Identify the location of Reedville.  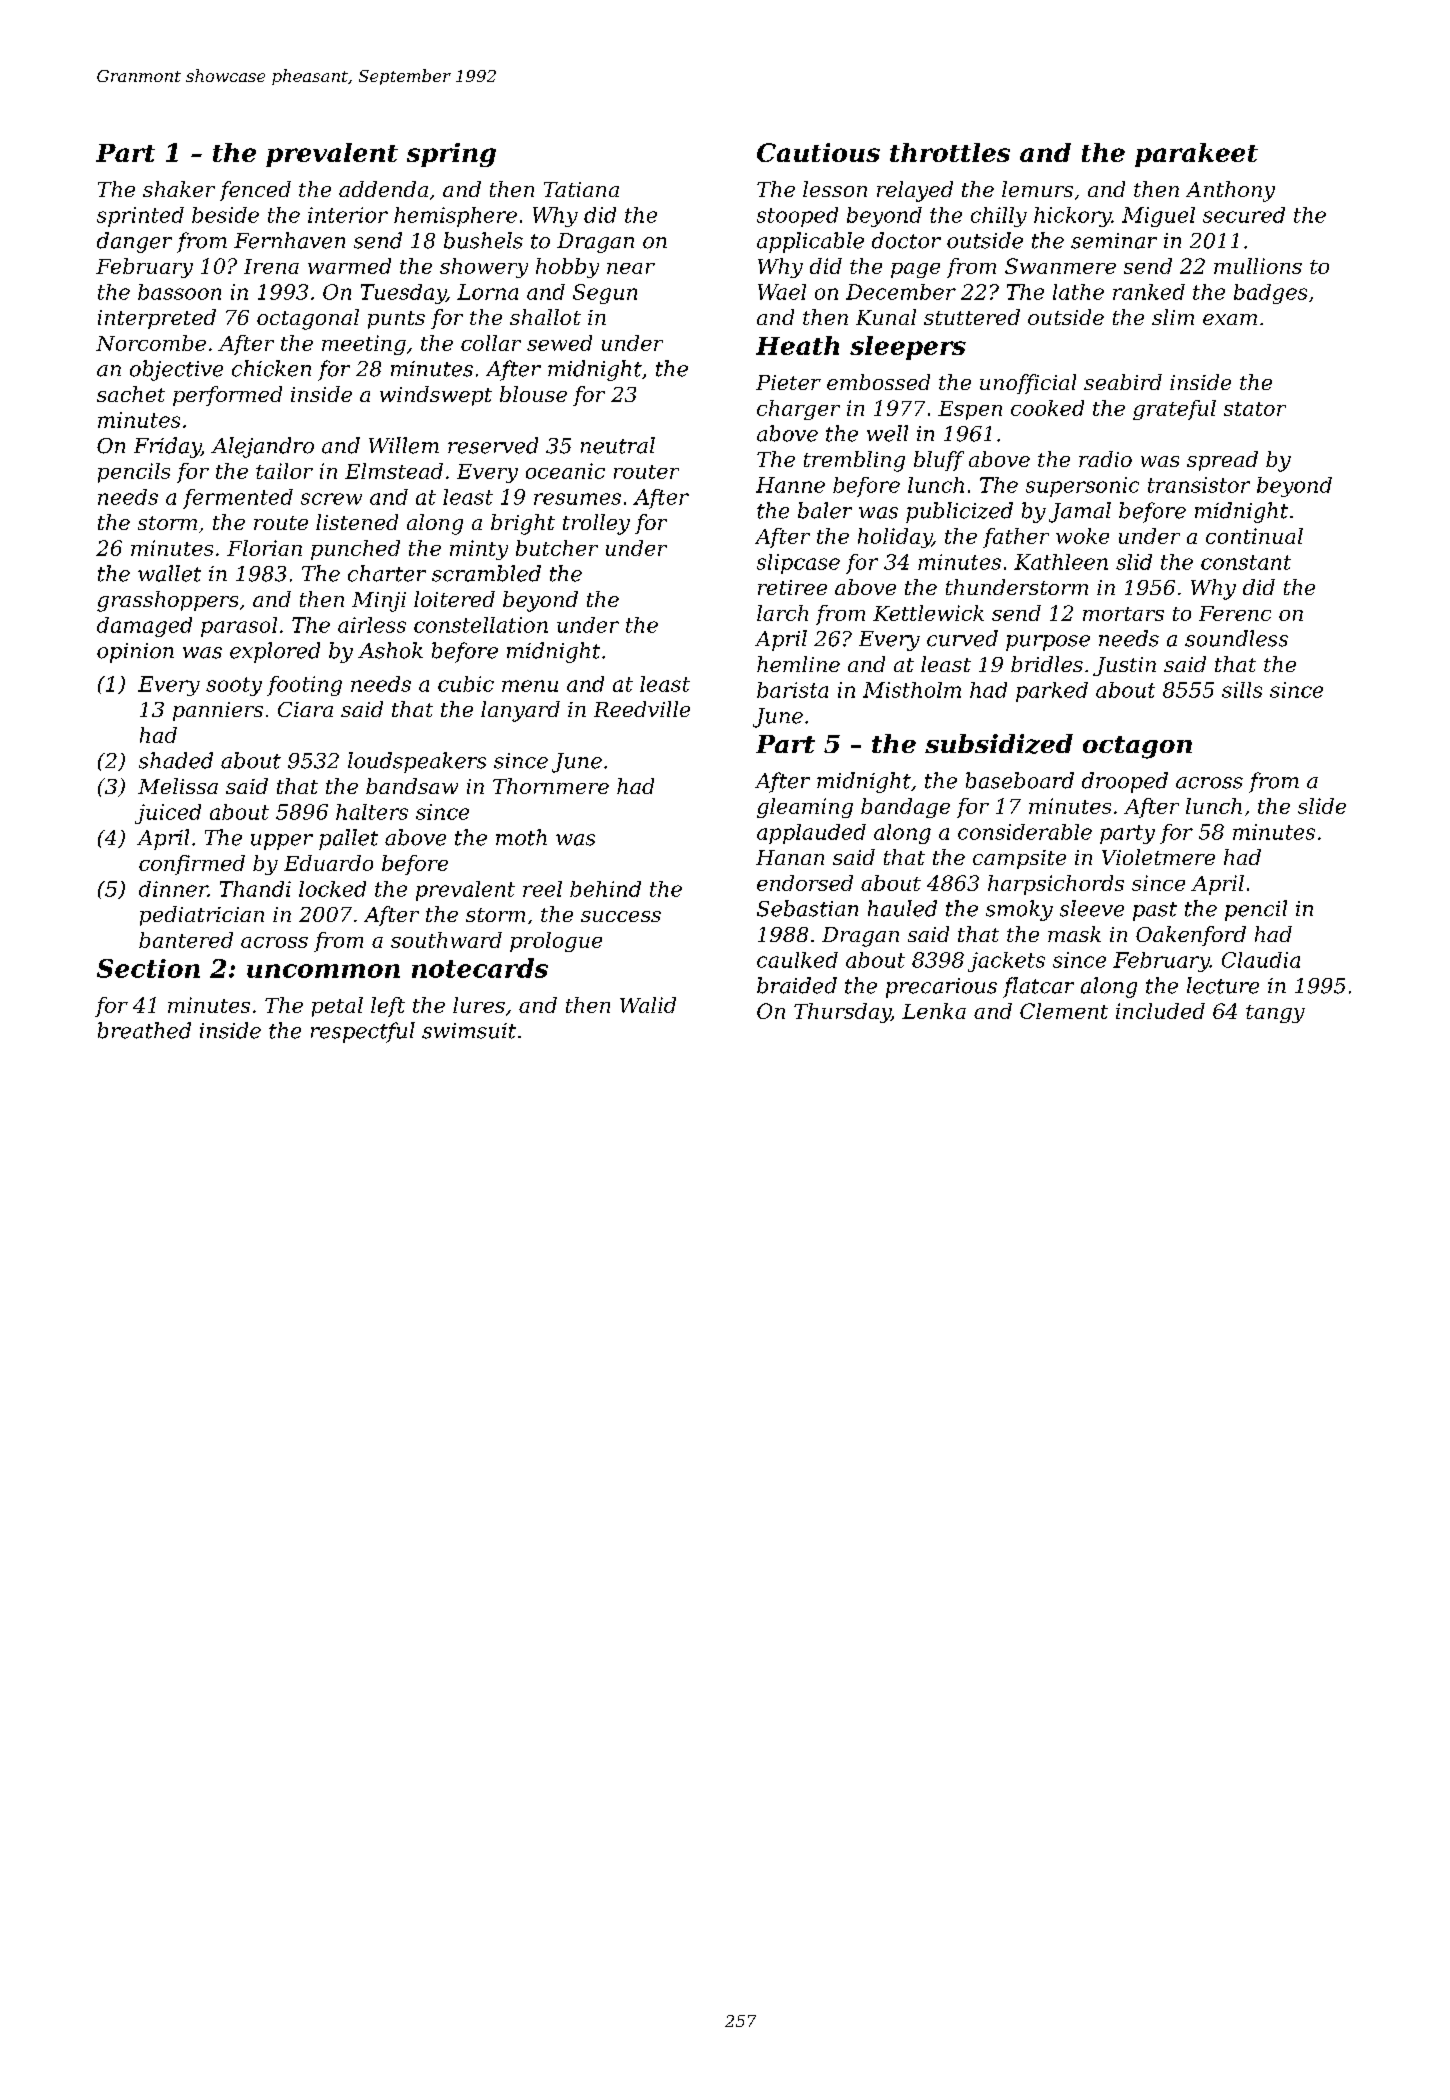
(642, 709).
